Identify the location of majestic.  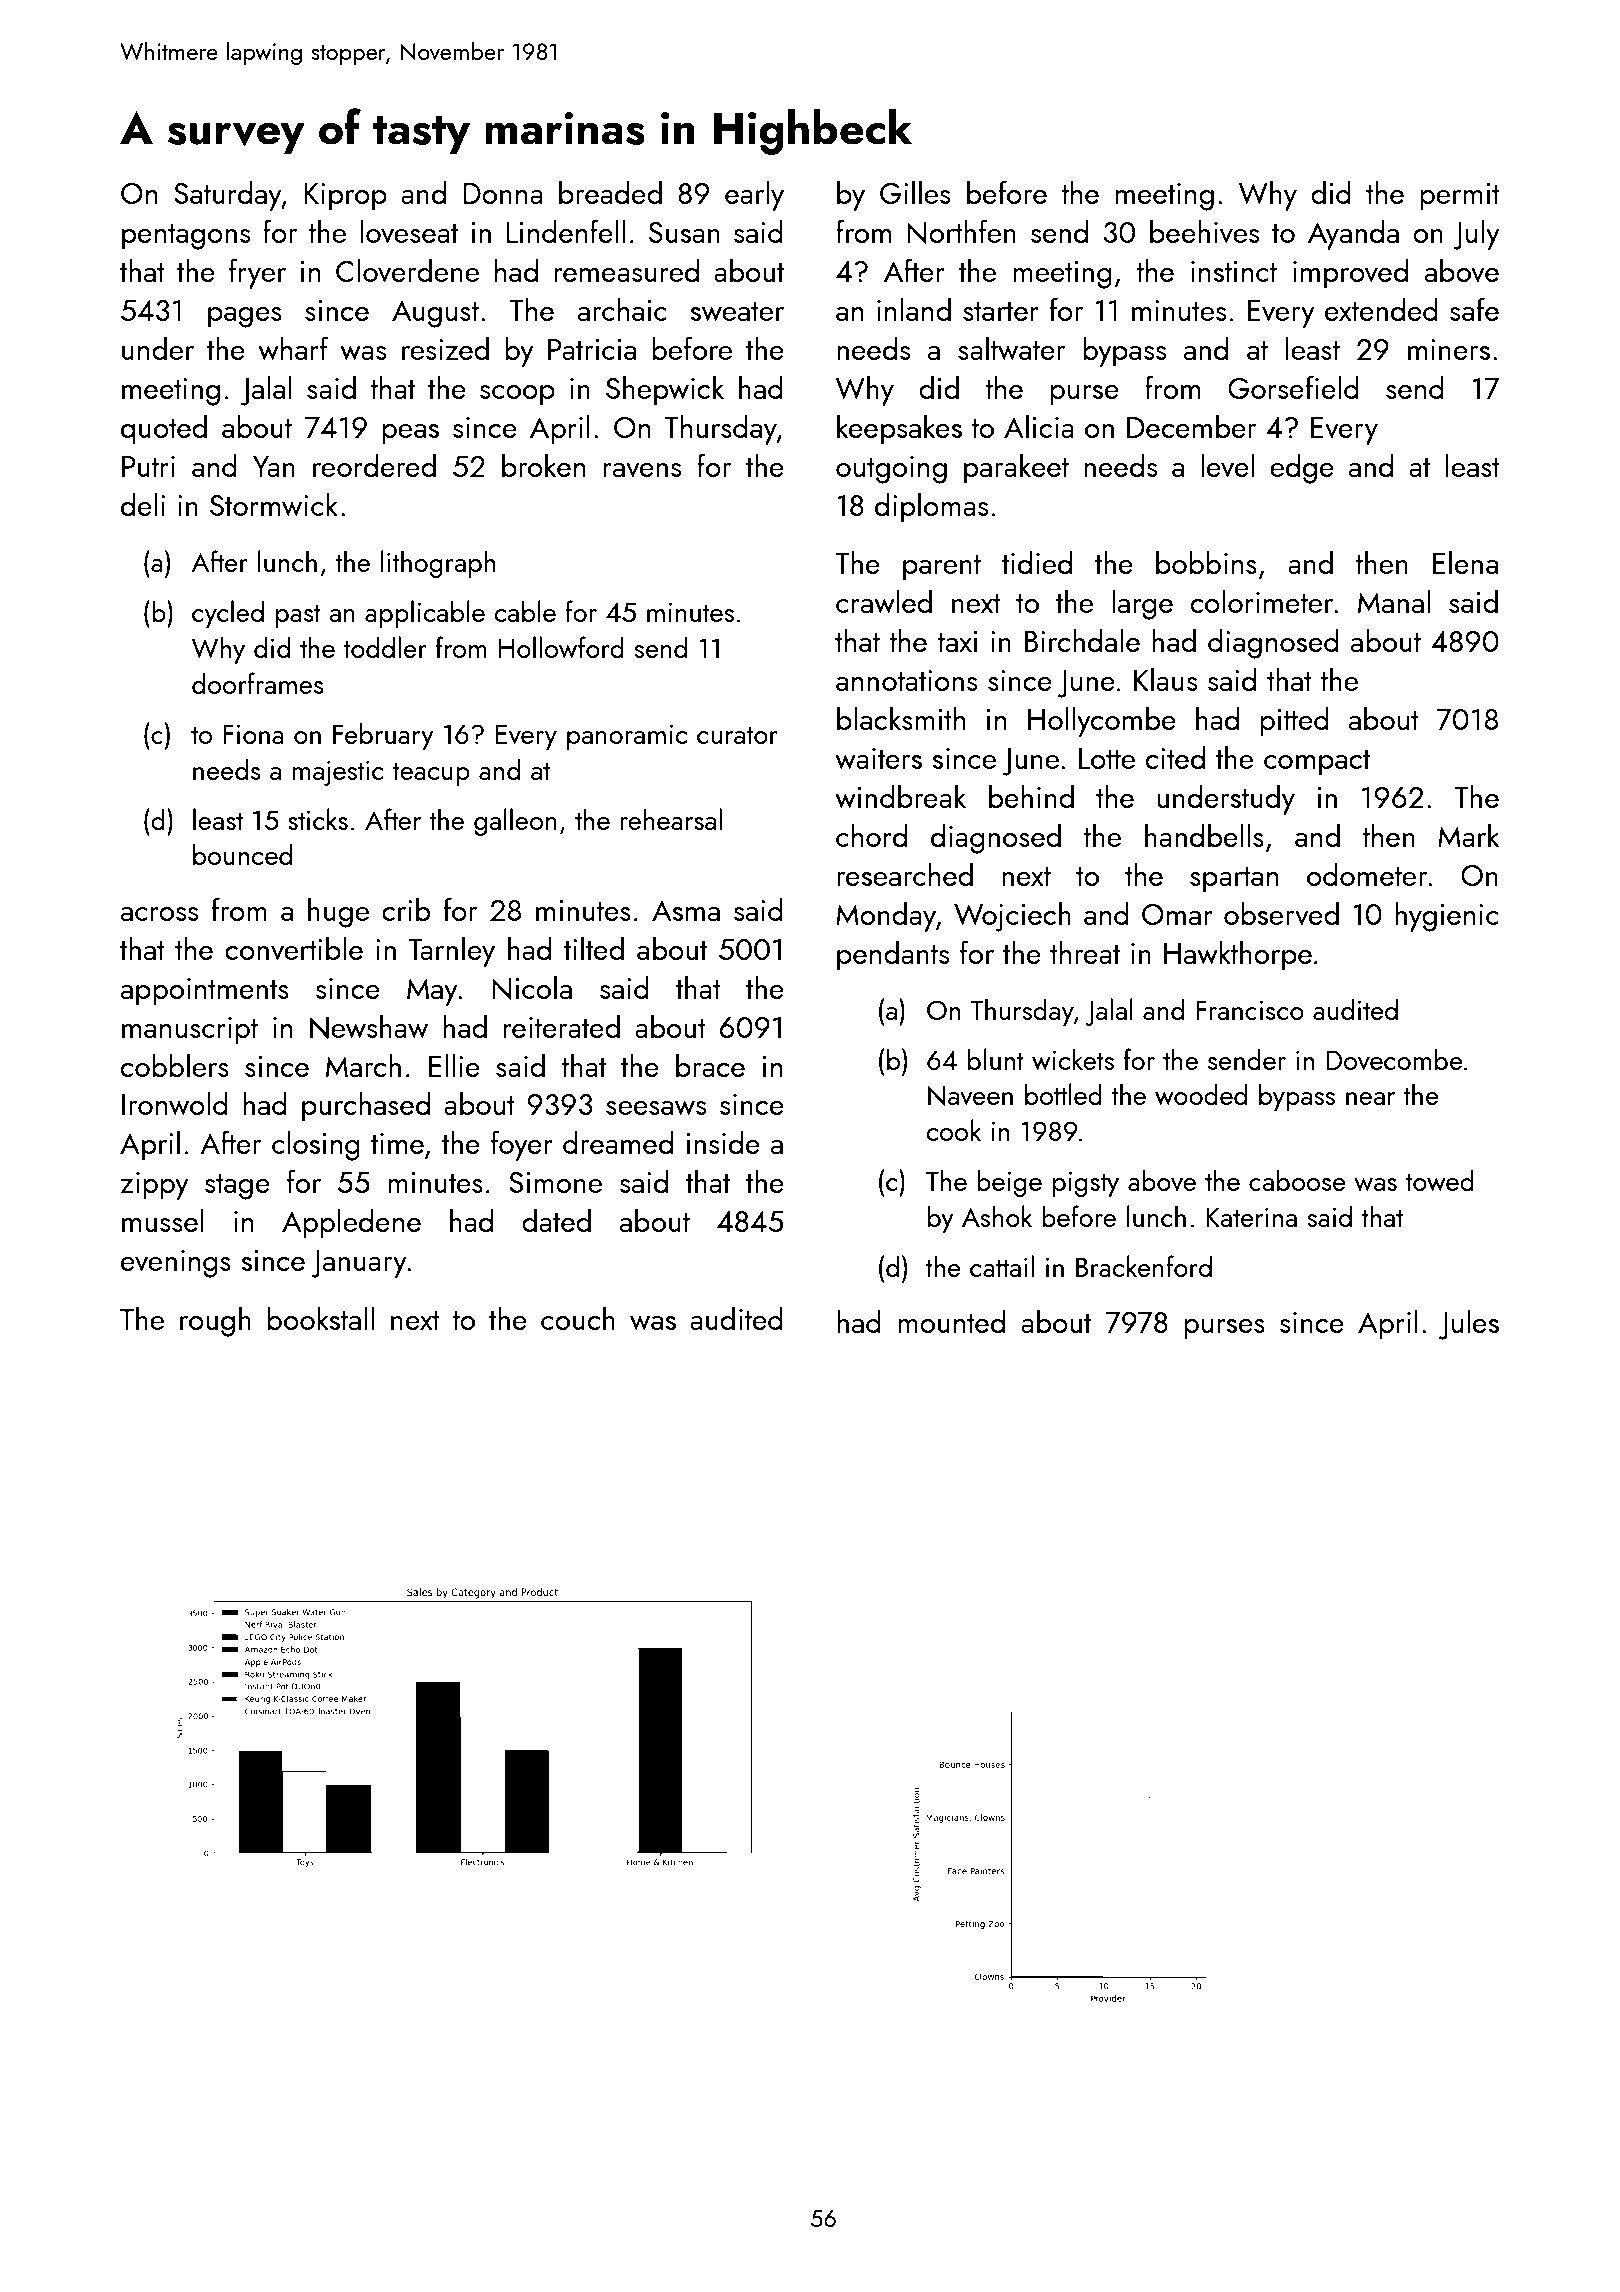
(337, 773).
